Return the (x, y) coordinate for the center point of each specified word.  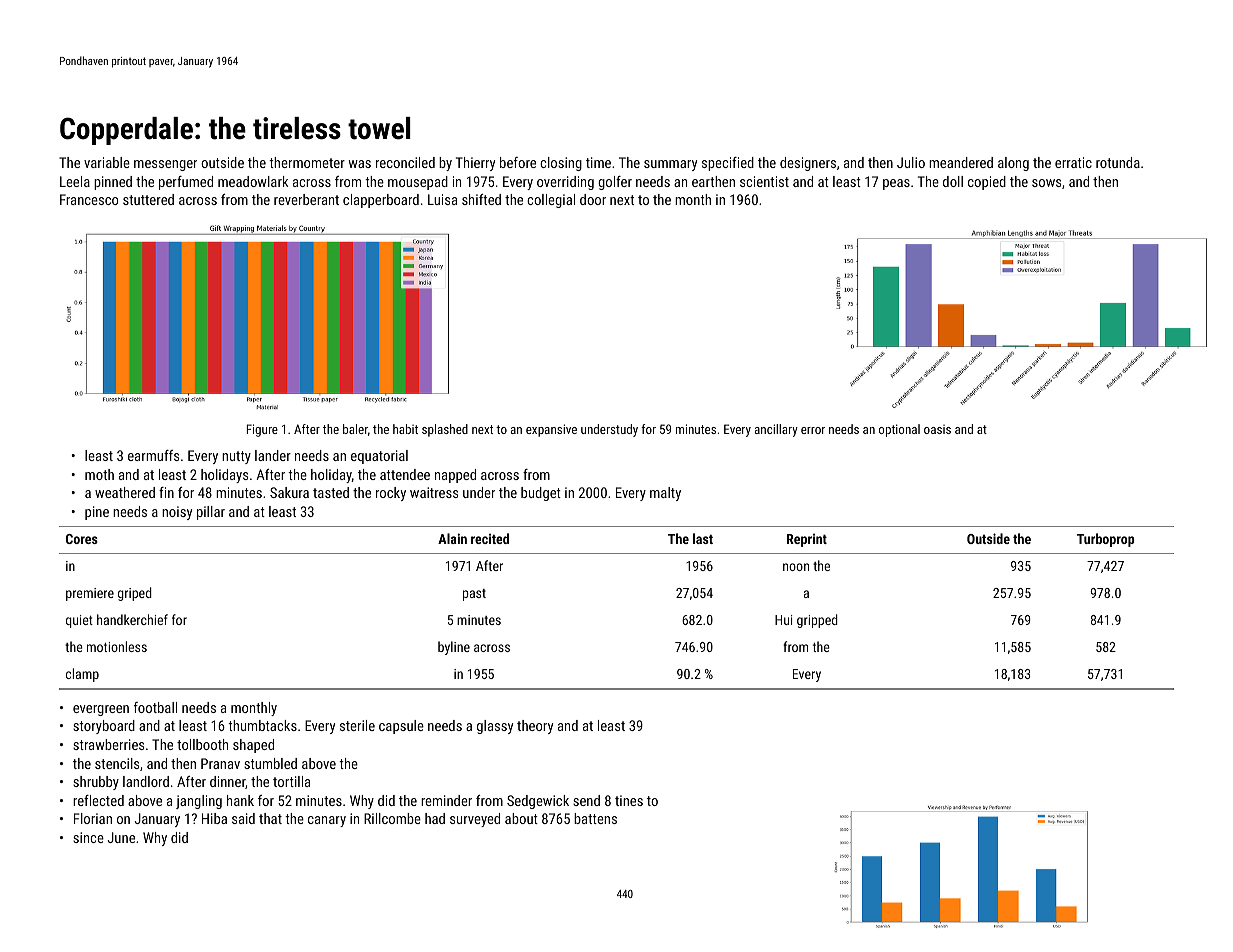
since (88, 837)
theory (535, 727)
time (598, 162)
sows (1046, 183)
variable (107, 162)
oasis (937, 429)
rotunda (1118, 162)
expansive (551, 430)
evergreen (101, 710)
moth (99, 474)
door (593, 199)
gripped (817, 621)
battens (595, 818)
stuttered (148, 199)
